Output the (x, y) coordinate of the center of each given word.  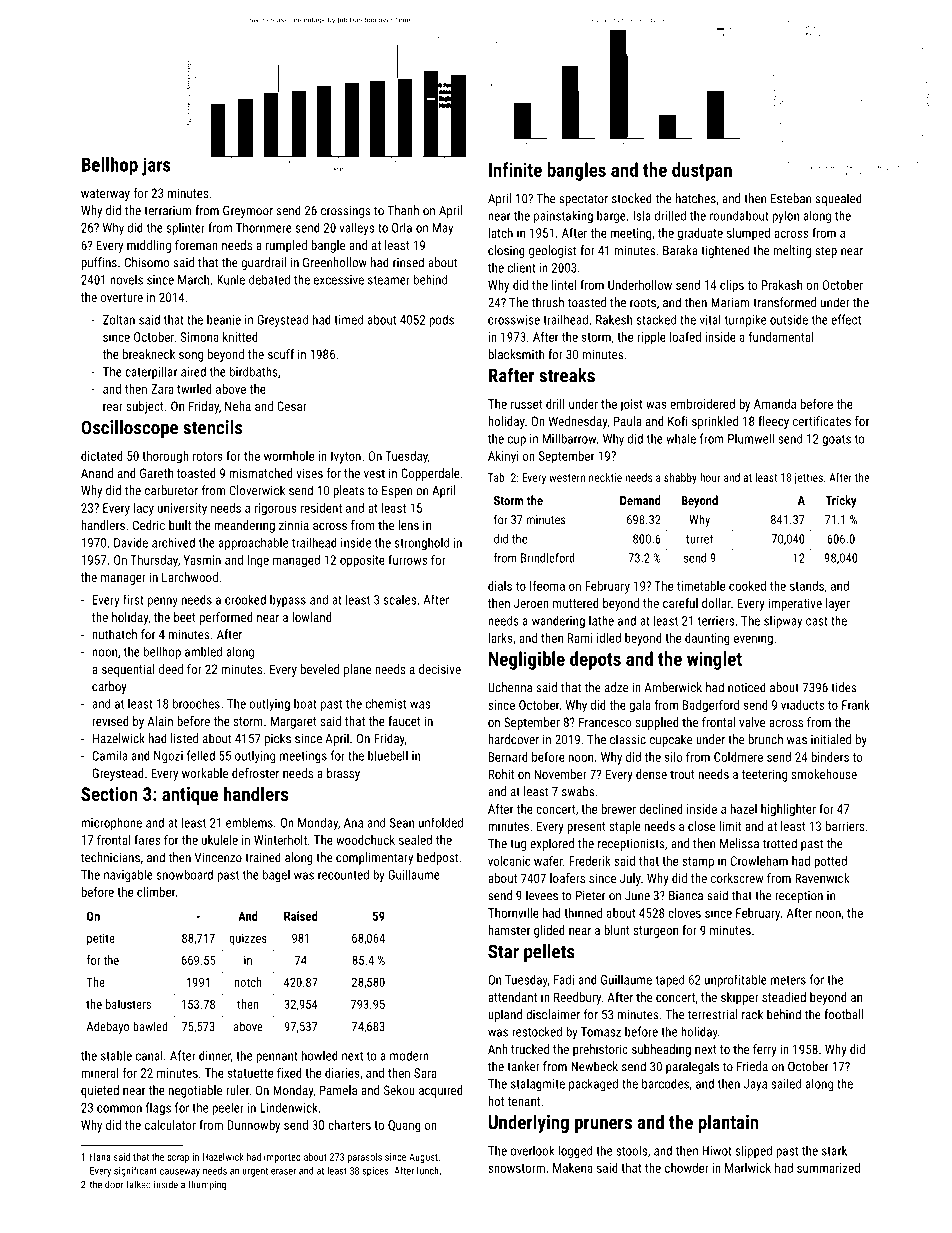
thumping (207, 1185)
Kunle (231, 279)
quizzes (248, 939)
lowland (312, 617)
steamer (389, 280)
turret (699, 539)
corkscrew (737, 878)
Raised (301, 916)
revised (110, 721)
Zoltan (119, 319)
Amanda (775, 404)
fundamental (781, 336)
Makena (573, 1168)
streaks (567, 375)
